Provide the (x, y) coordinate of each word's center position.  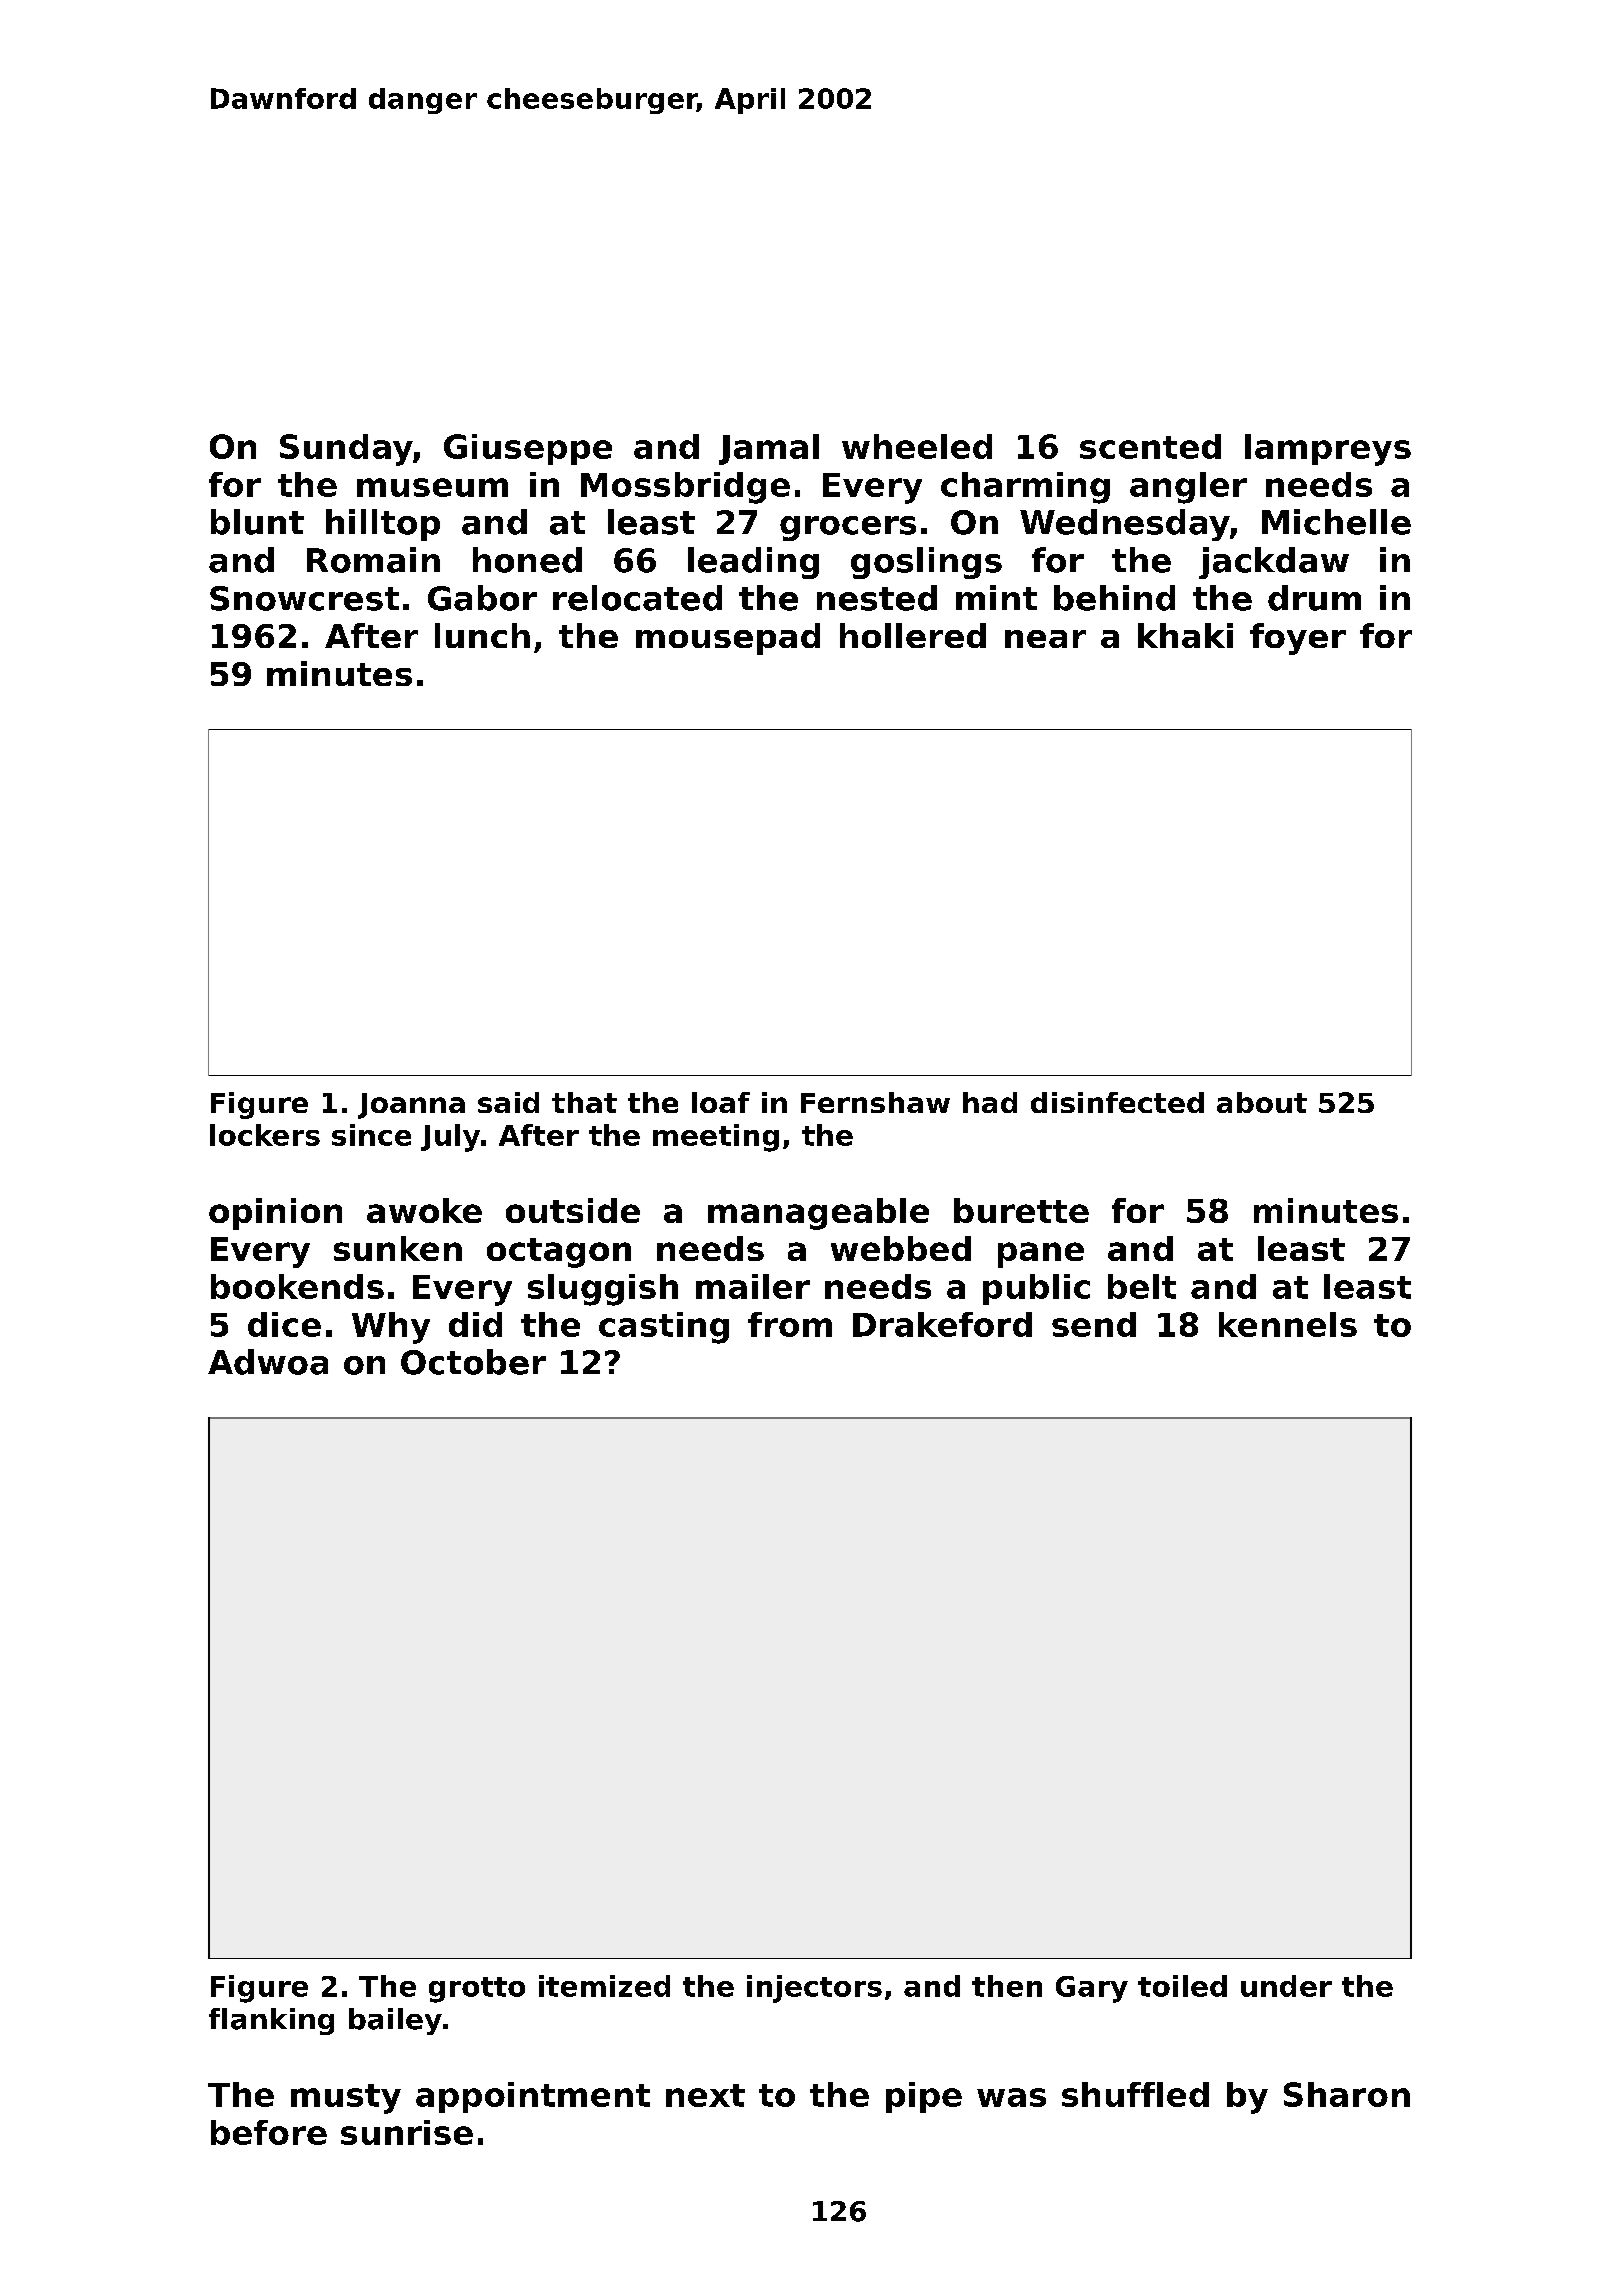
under (1286, 1986)
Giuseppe (528, 449)
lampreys (1328, 450)
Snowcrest (304, 598)
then (1007, 1986)
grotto (477, 1990)
